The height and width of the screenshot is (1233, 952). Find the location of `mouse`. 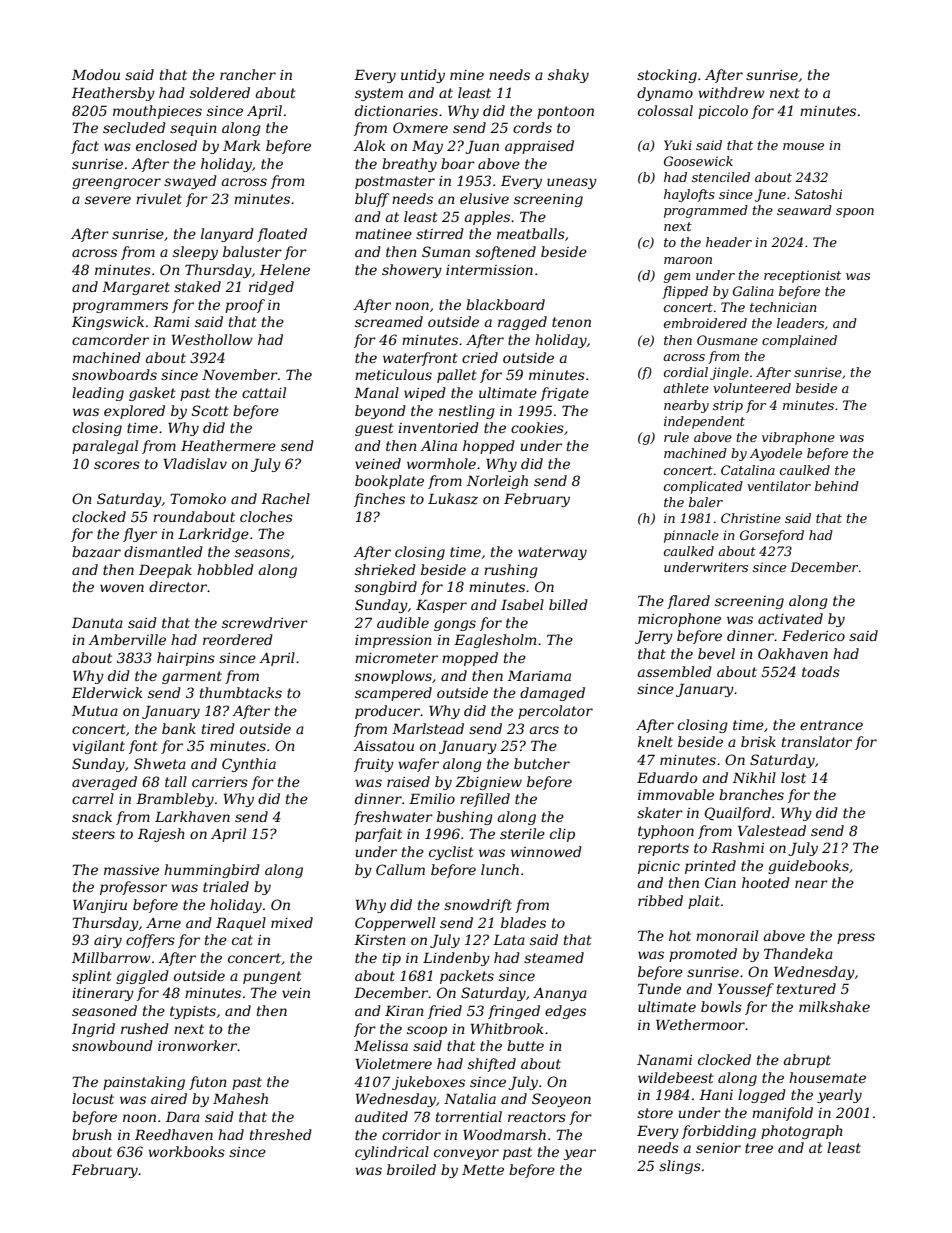

mouse is located at coordinates (803, 146).
